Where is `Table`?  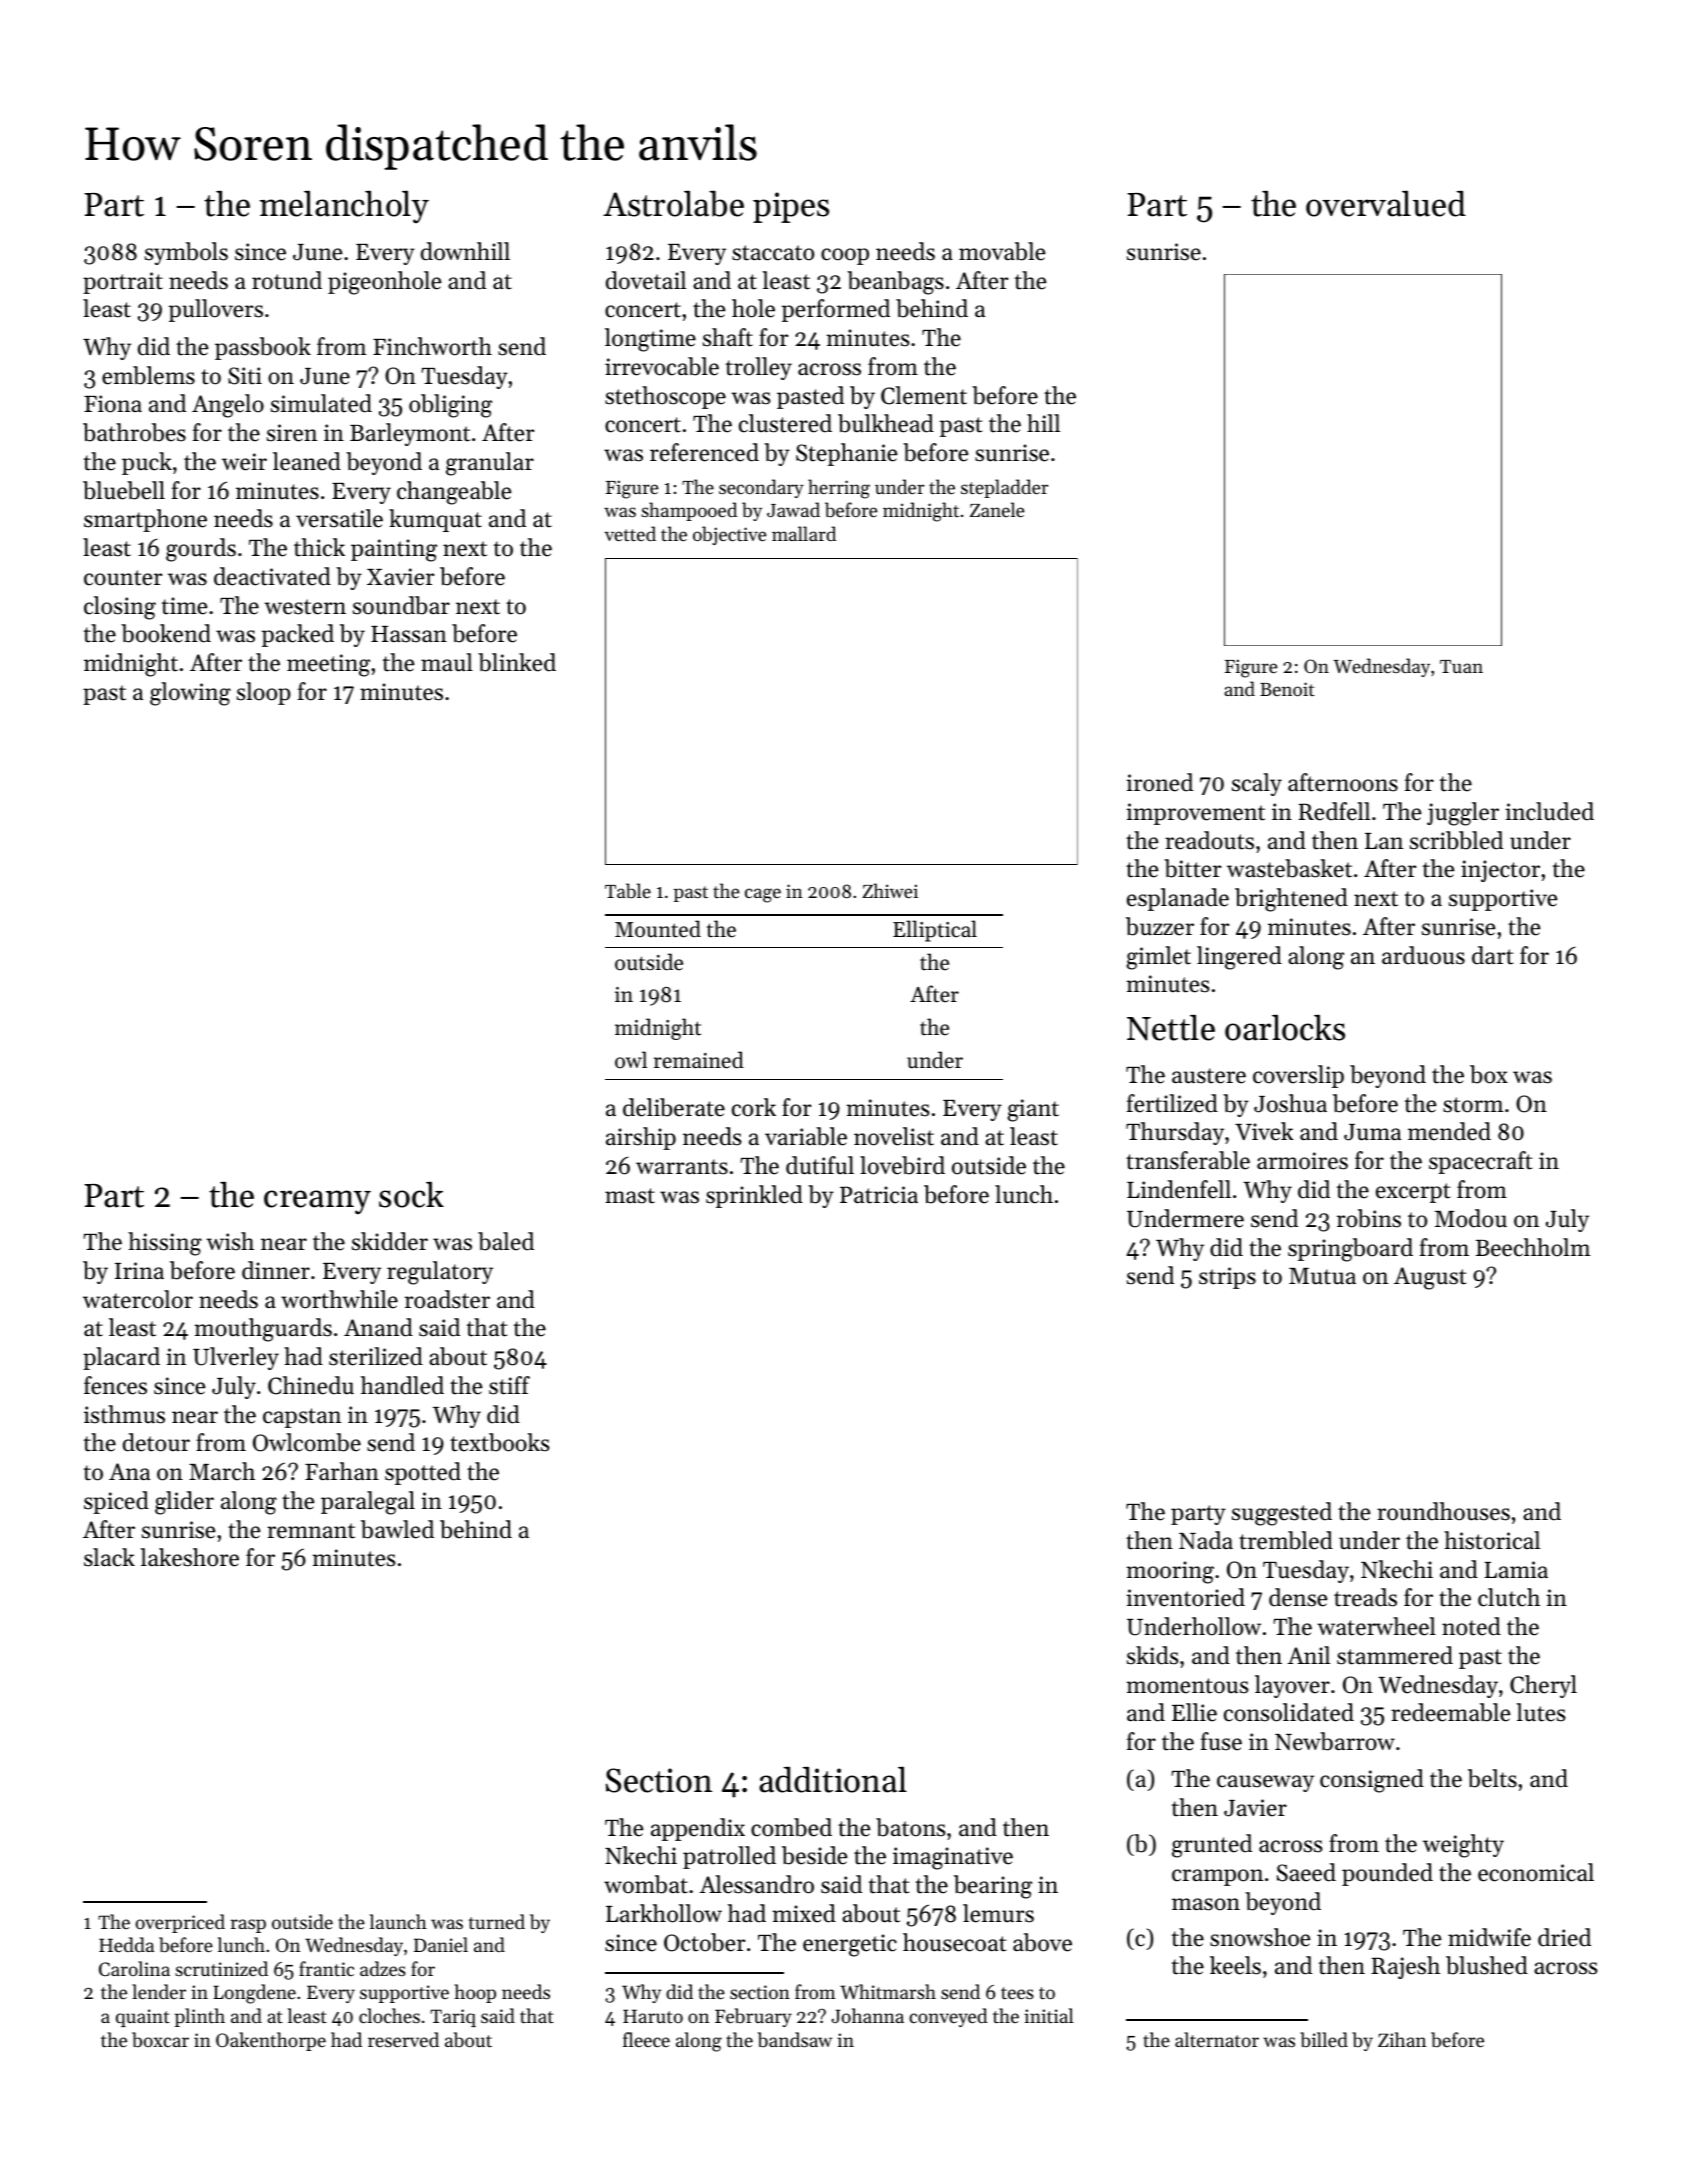
Table is located at coordinates (628, 891).
